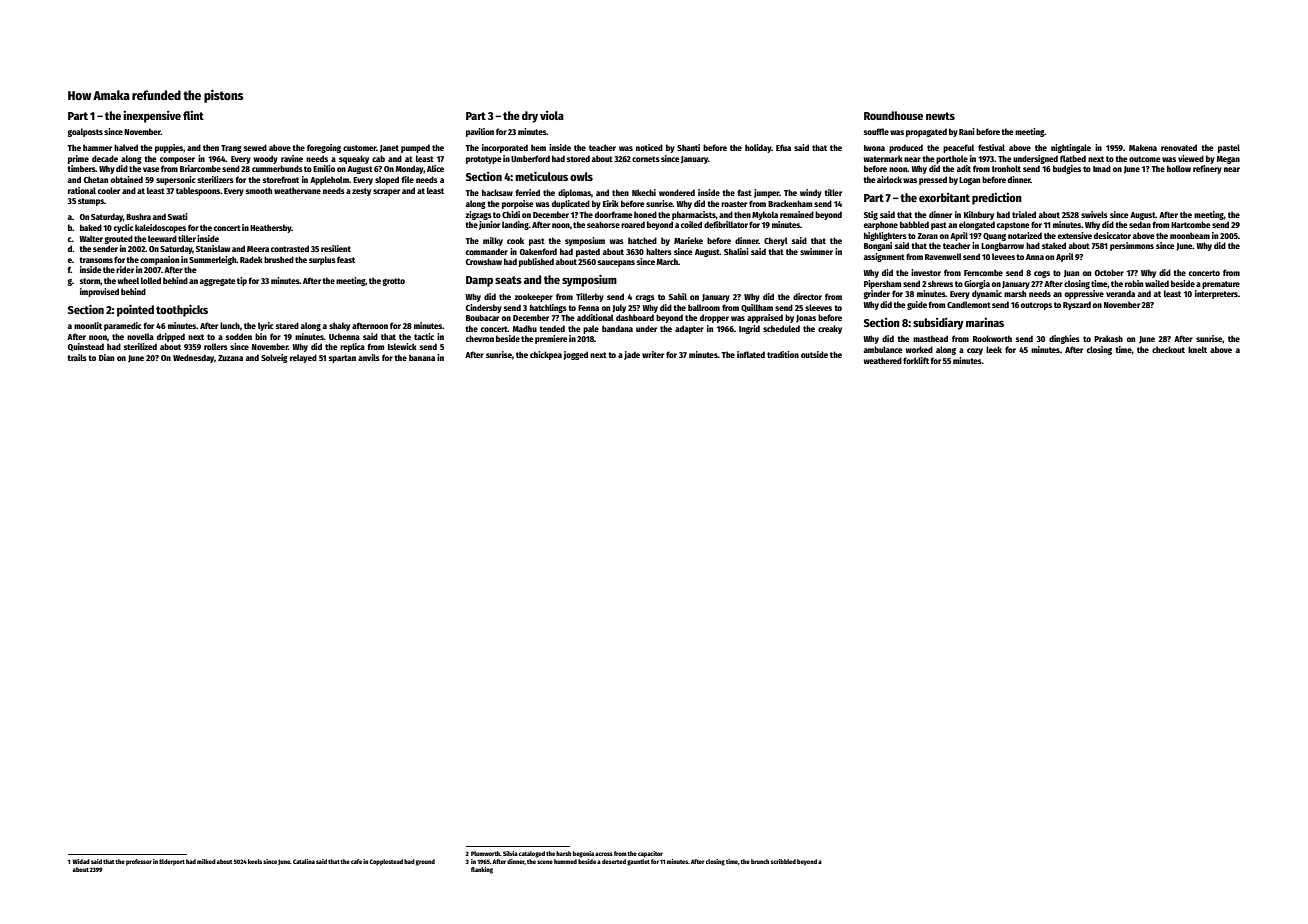  Describe the element at coordinates (916, 360) in the screenshot. I see `forklift` at that location.
